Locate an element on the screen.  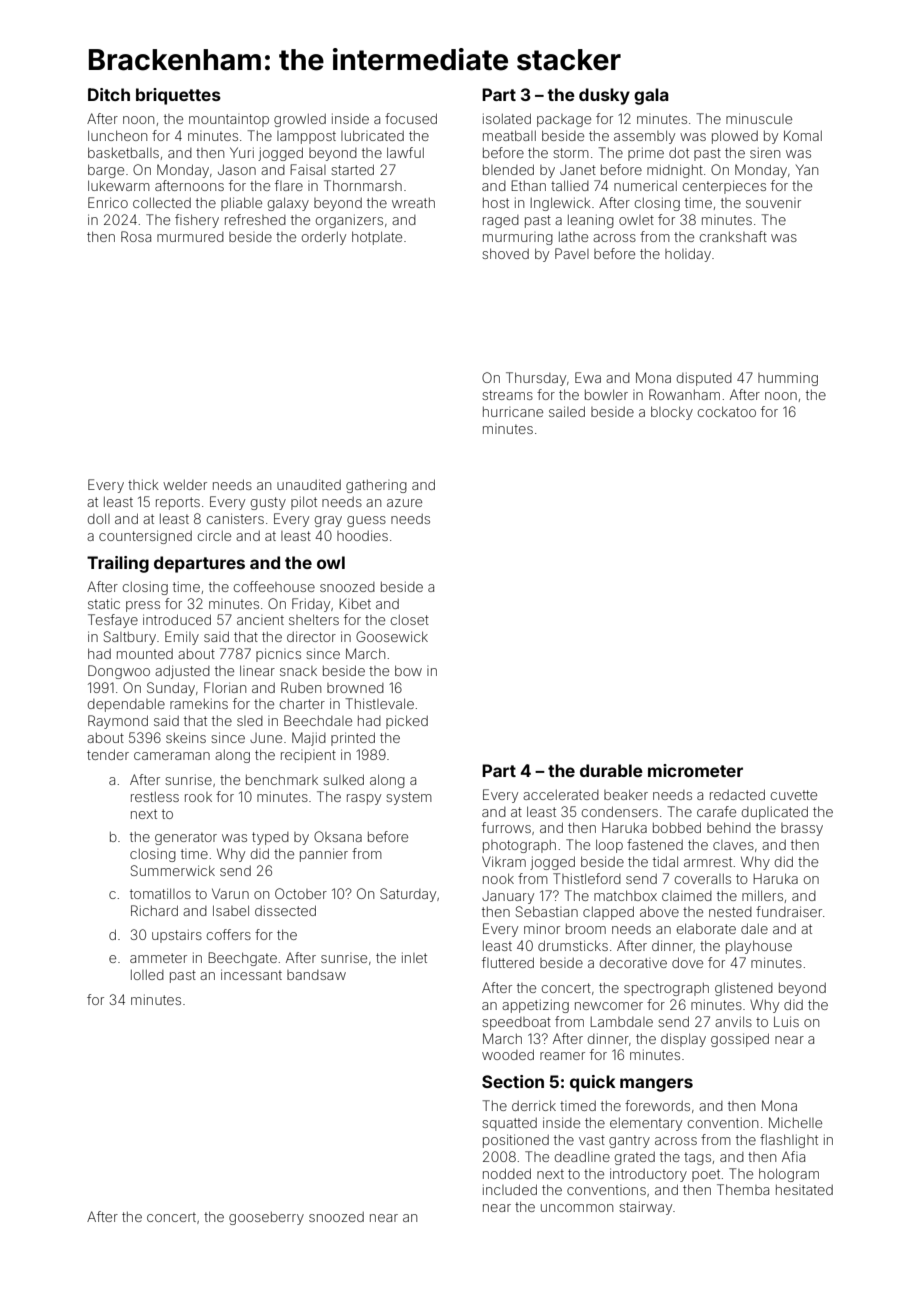
unaudited is located at coordinates (309, 484).
